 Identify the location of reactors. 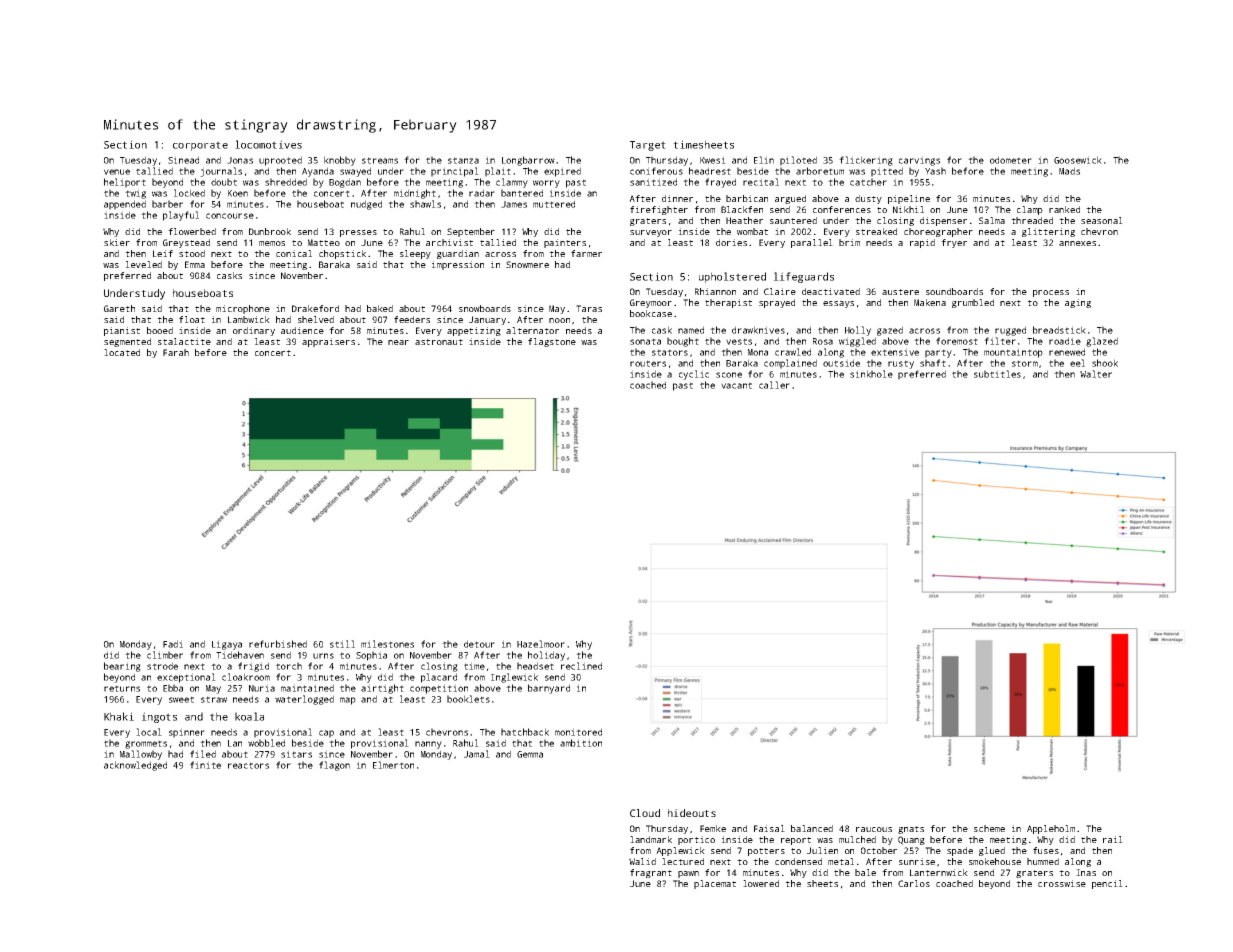
(248, 765).
